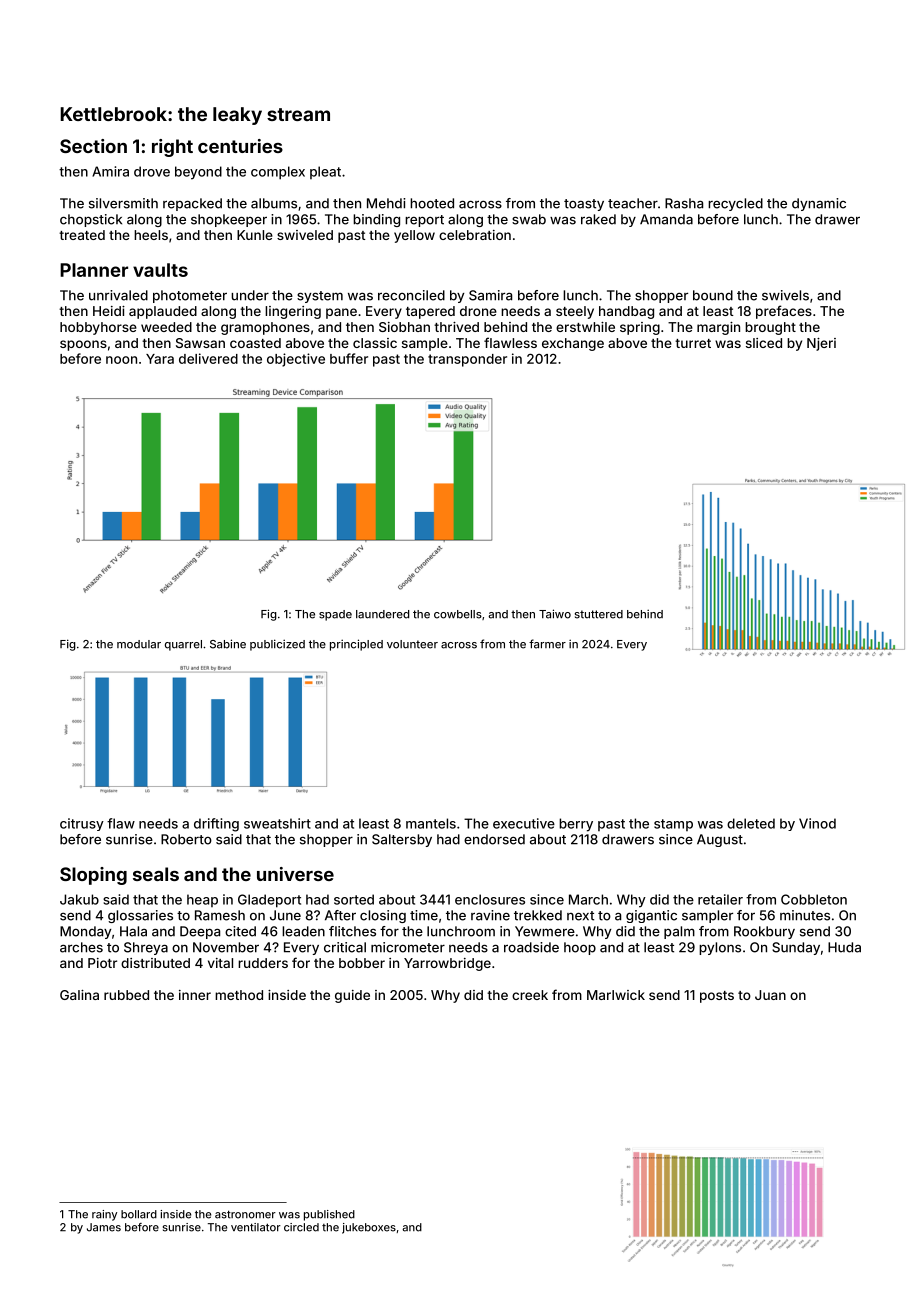  What do you see at coordinates (329, 1215) in the image?
I see `published` at bounding box center [329, 1215].
